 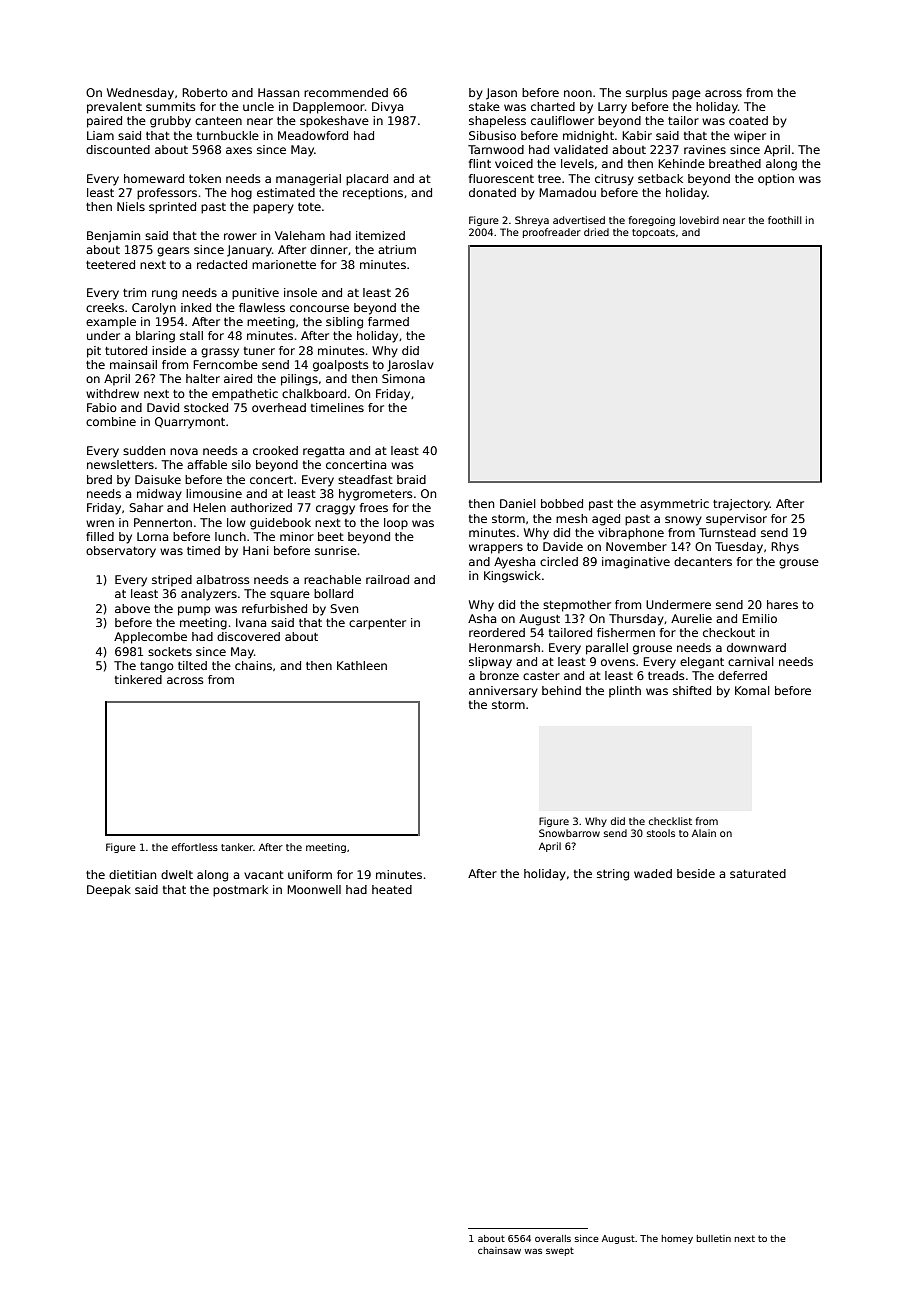 I want to click on stake, so click(x=484, y=106).
